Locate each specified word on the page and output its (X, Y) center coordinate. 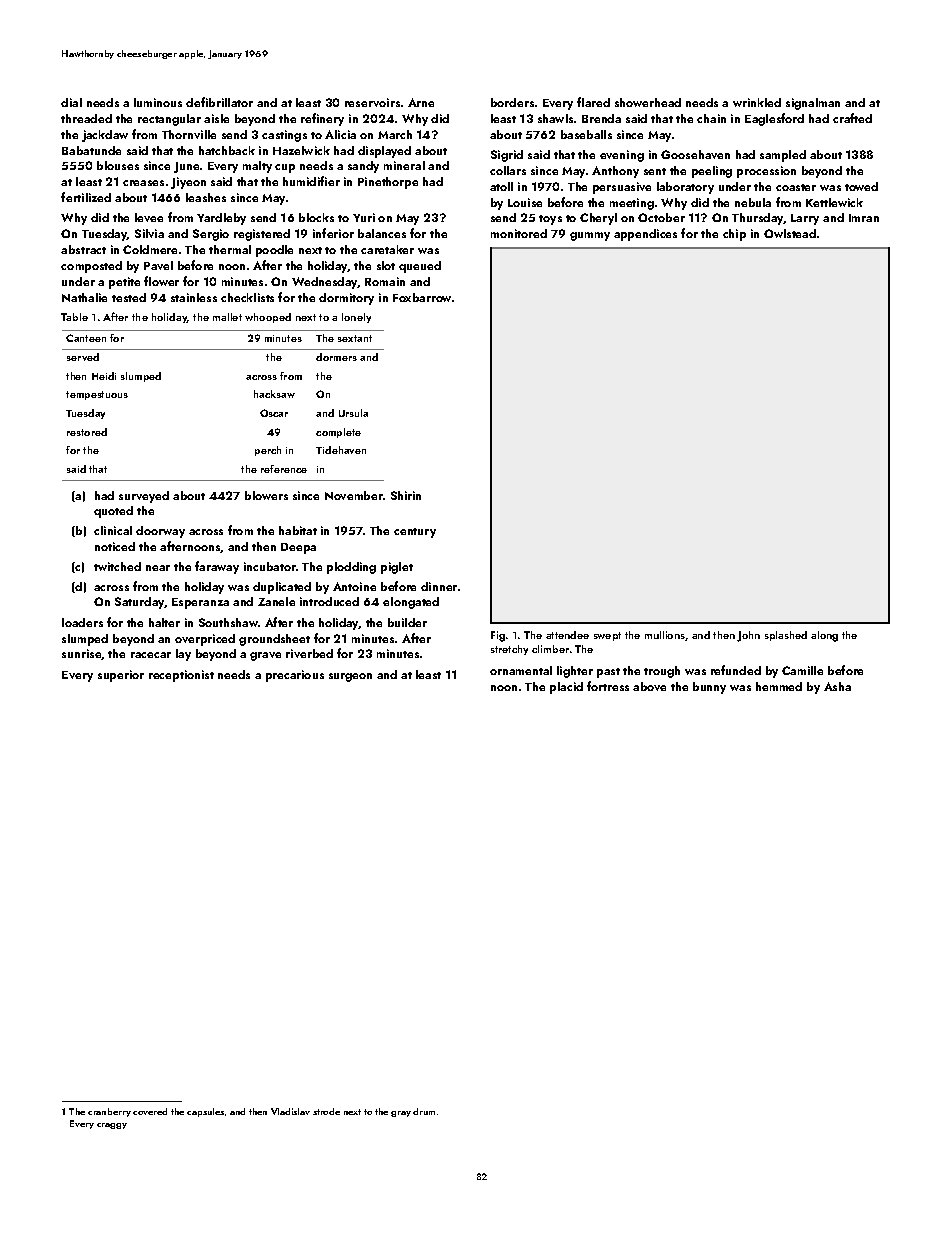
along (824, 636)
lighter (575, 672)
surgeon (350, 677)
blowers (266, 495)
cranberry (109, 1112)
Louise (525, 202)
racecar (151, 655)
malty (257, 167)
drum (424, 1111)
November (354, 495)
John (748, 636)
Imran (864, 218)
